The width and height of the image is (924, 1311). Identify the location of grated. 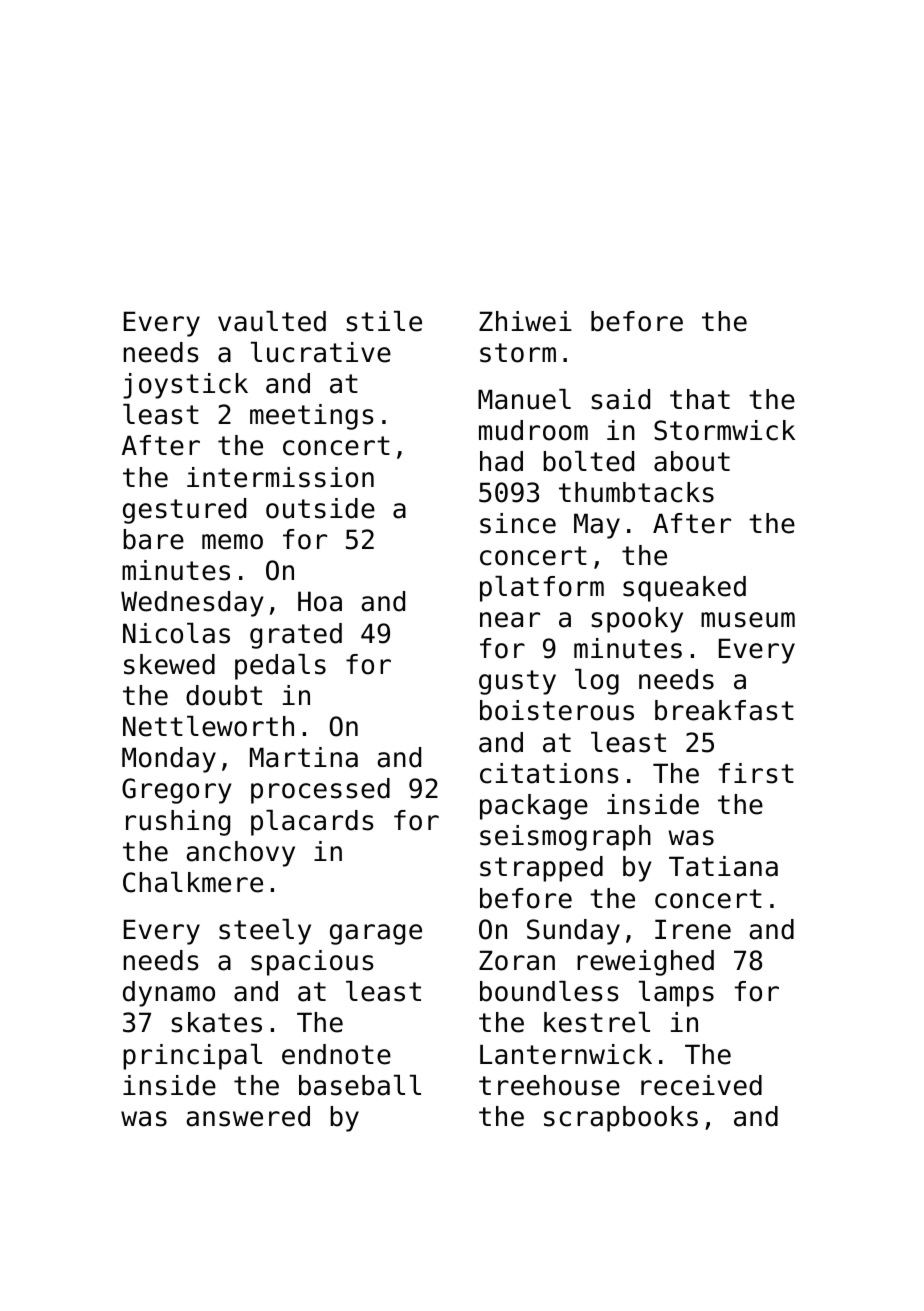
(296, 636).
